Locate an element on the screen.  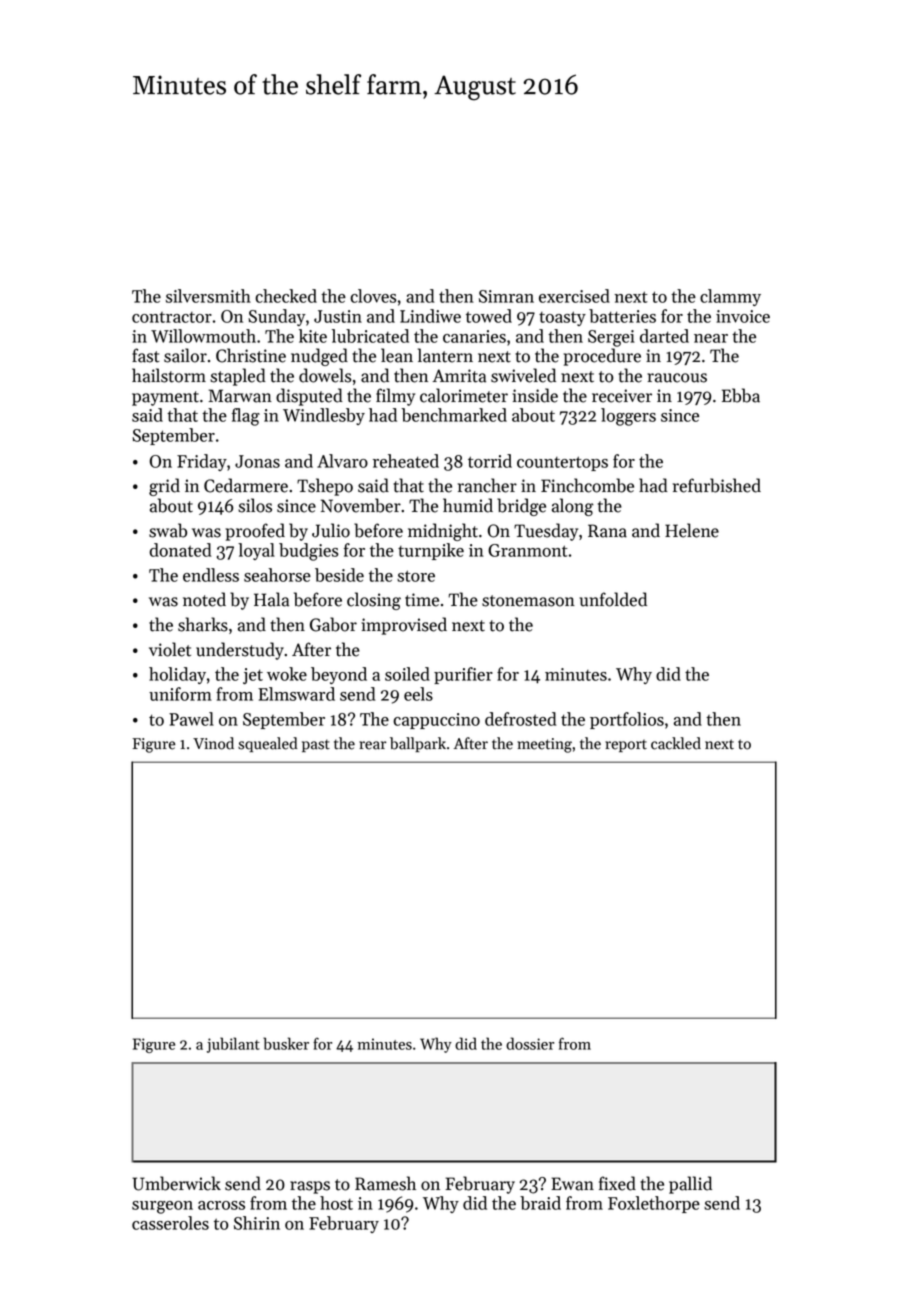
Rana is located at coordinates (607, 531).
